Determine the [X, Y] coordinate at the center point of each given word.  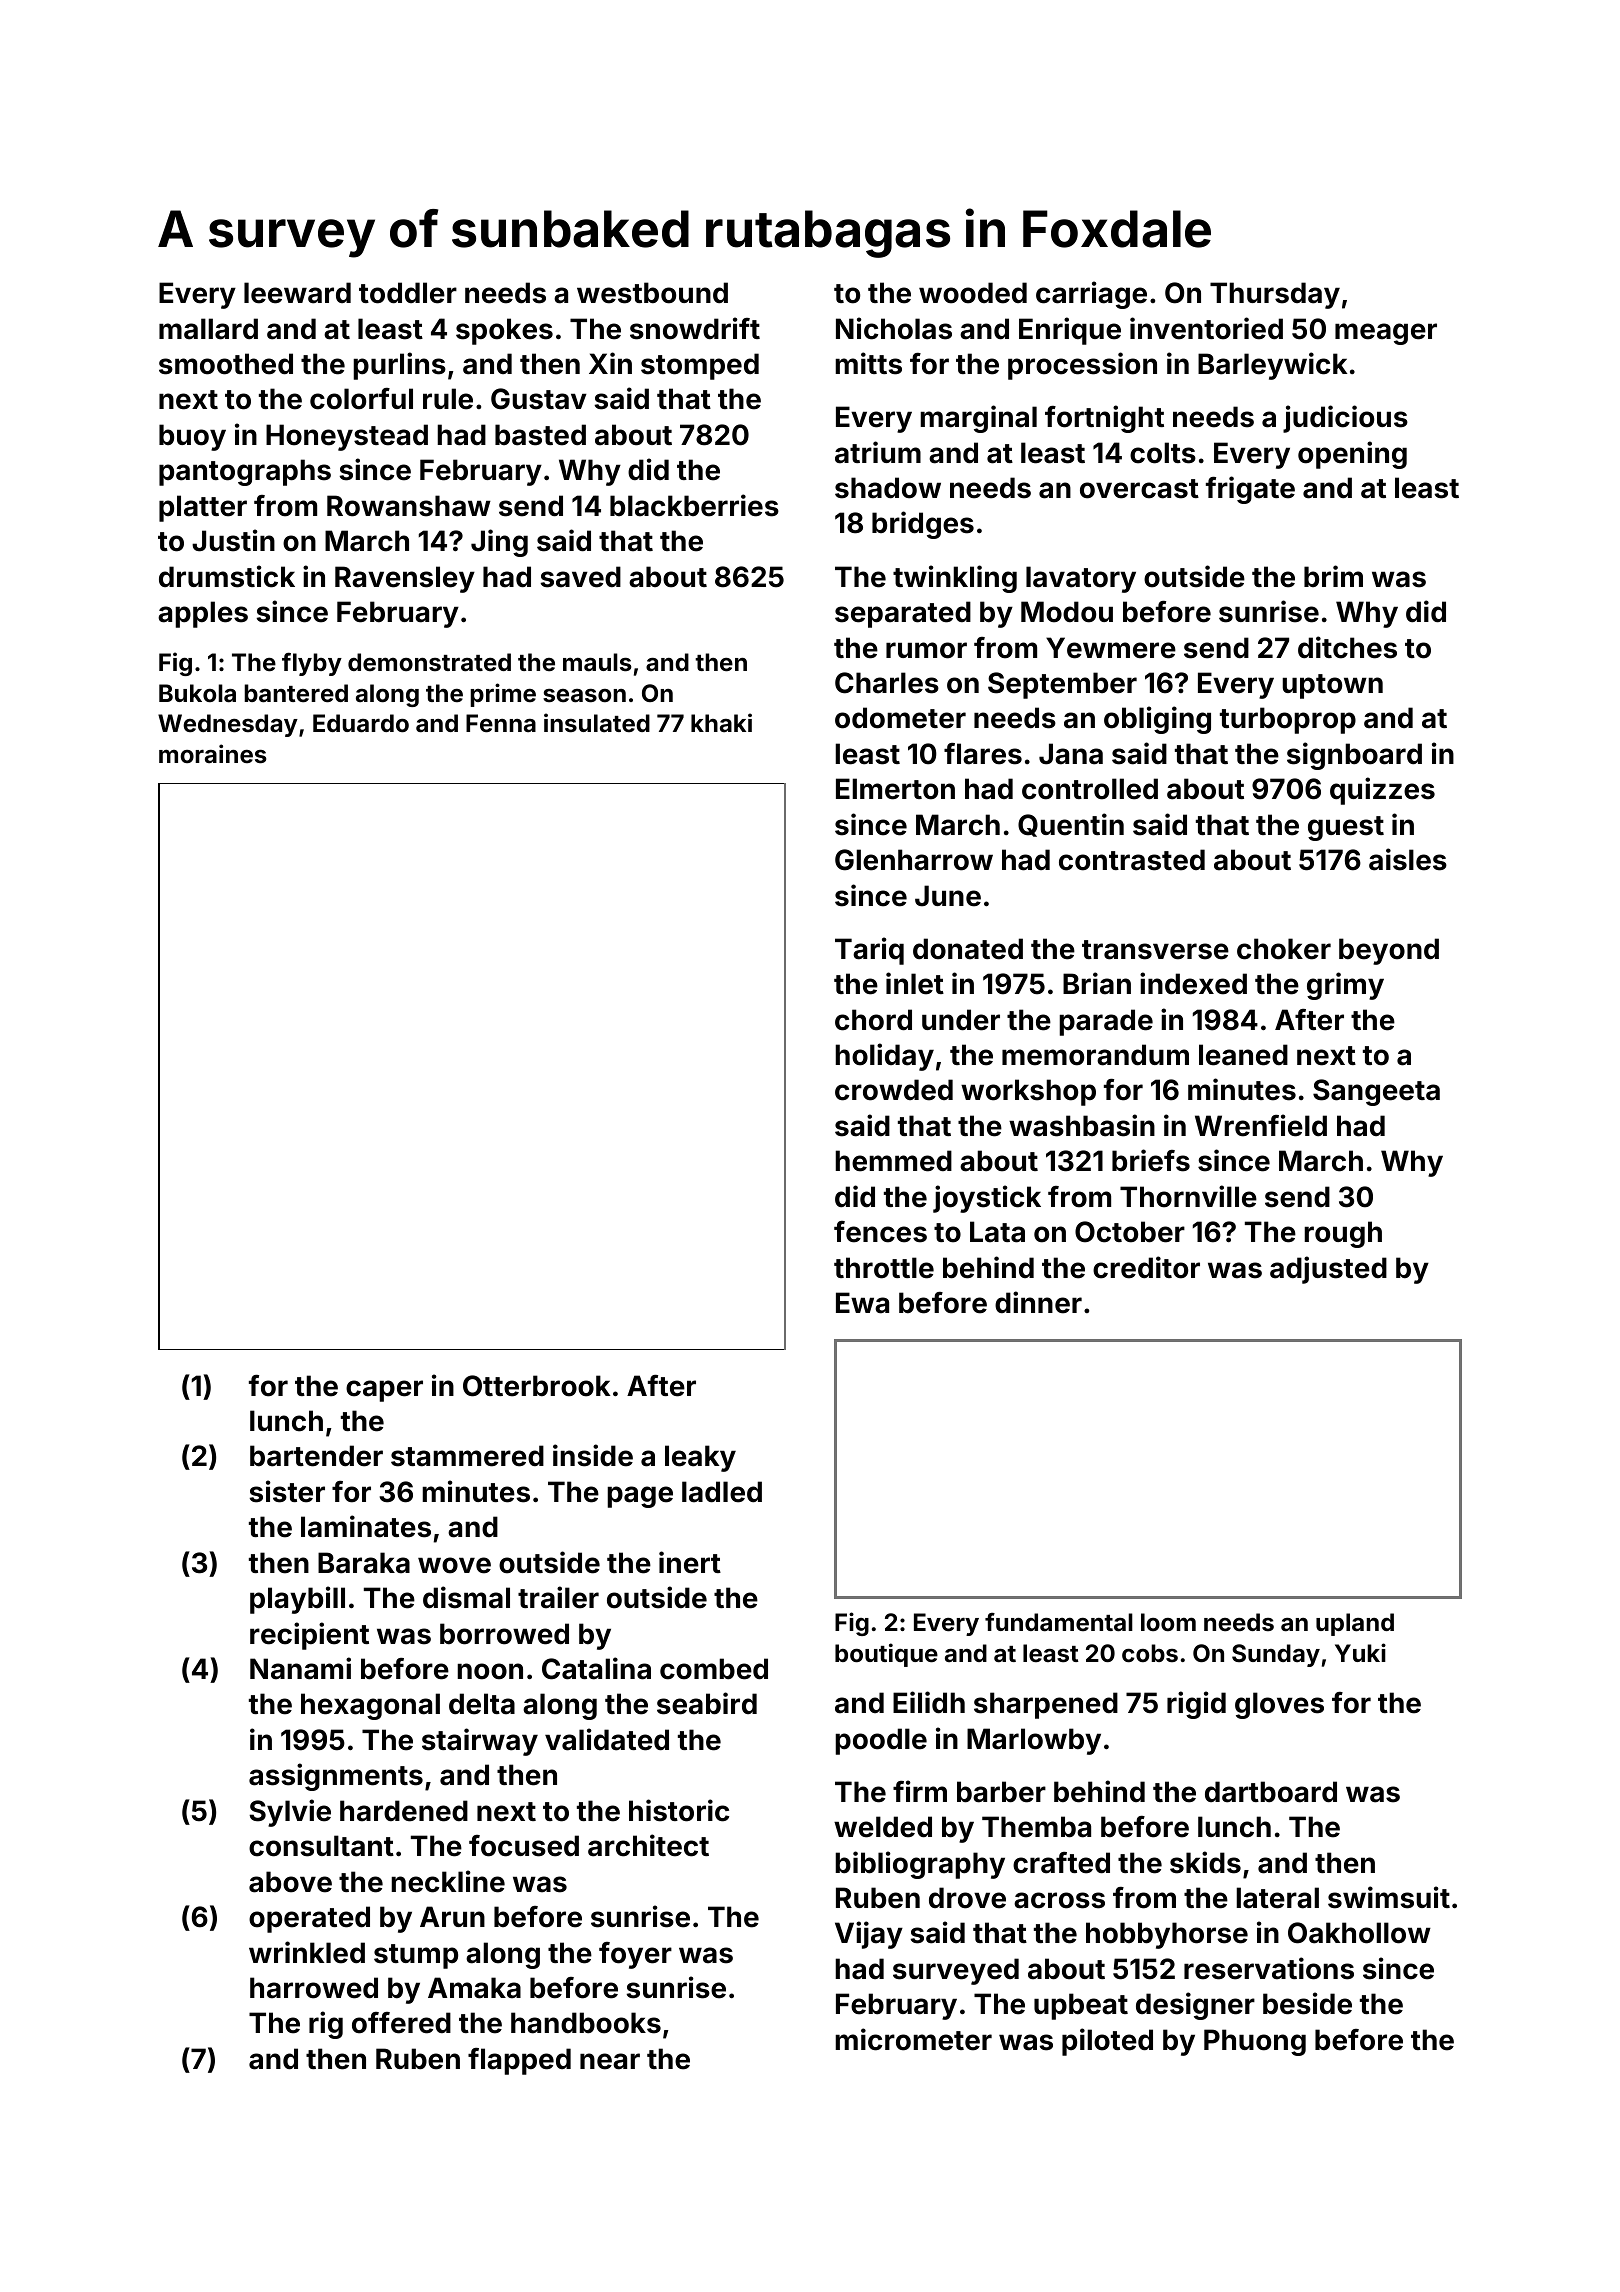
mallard [208, 329]
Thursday [1275, 295]
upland [1355, 1624]
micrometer [913, 2039]
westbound [652, 293]
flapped [519, 2061]
